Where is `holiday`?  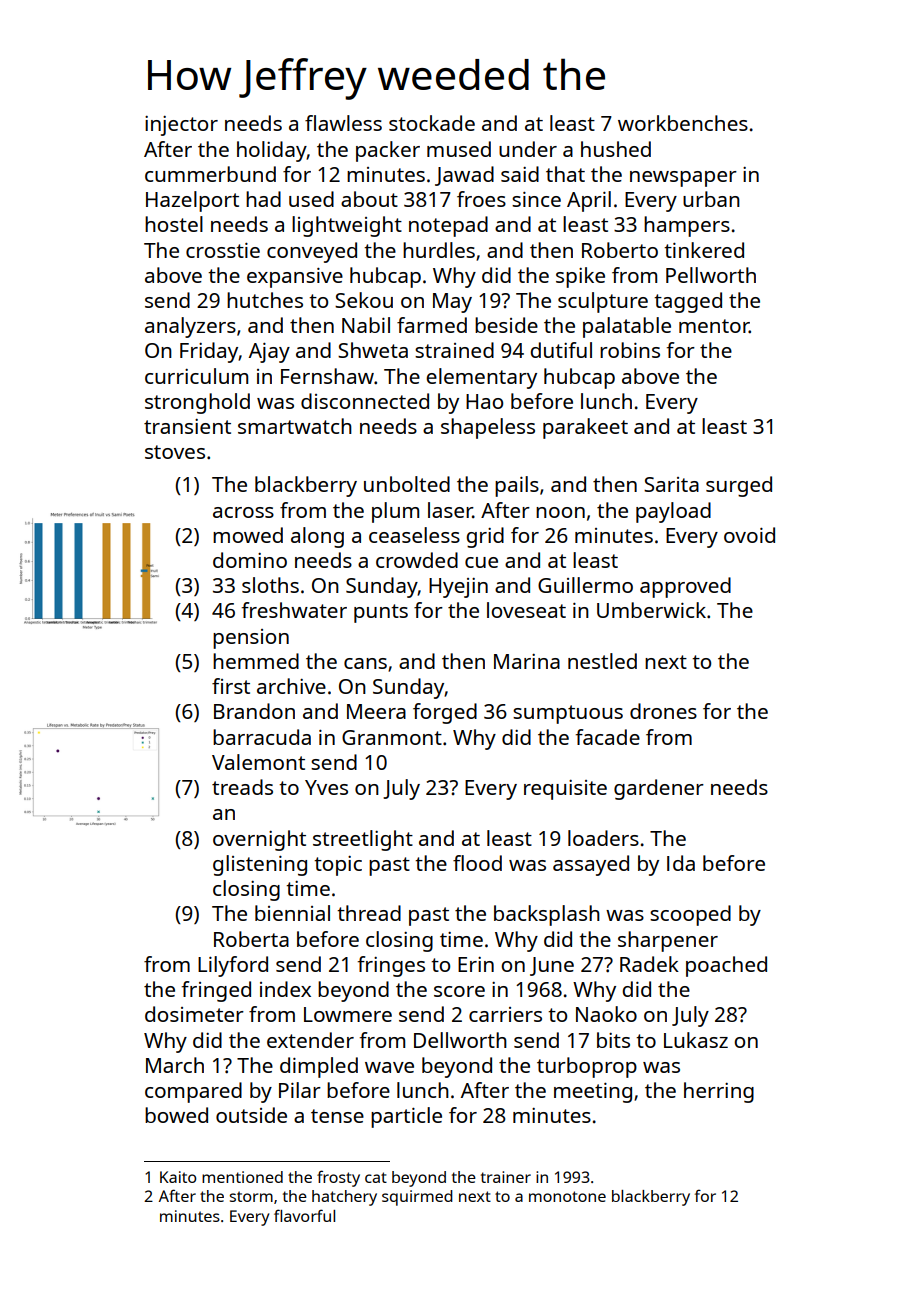 holiday is located at coordinates (272, 151).
